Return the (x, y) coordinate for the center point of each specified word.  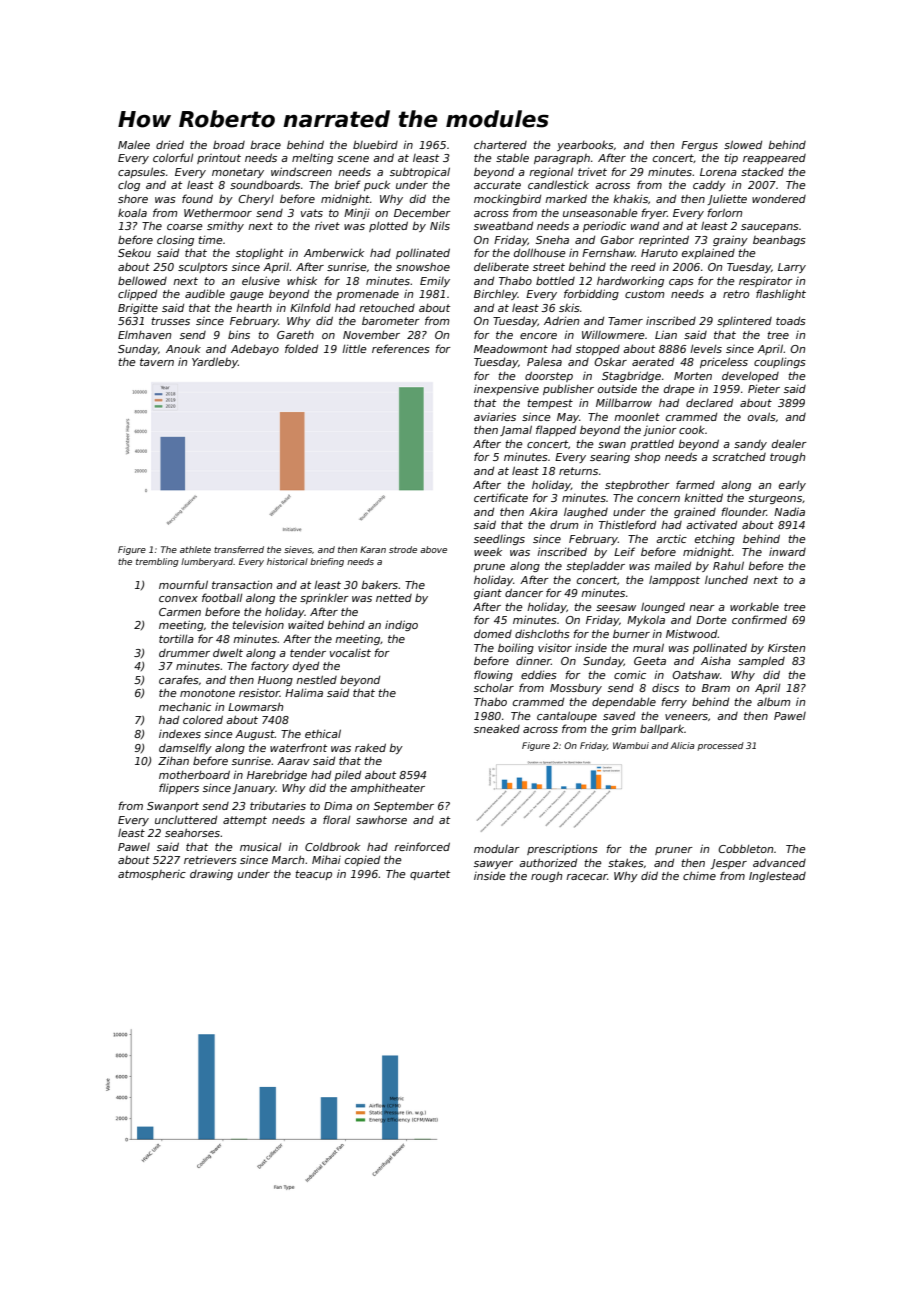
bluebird (375, 144)
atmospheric (152, 875)
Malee (134, 144)
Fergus (699, 146)
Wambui (631, 745)
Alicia (682, 745)
